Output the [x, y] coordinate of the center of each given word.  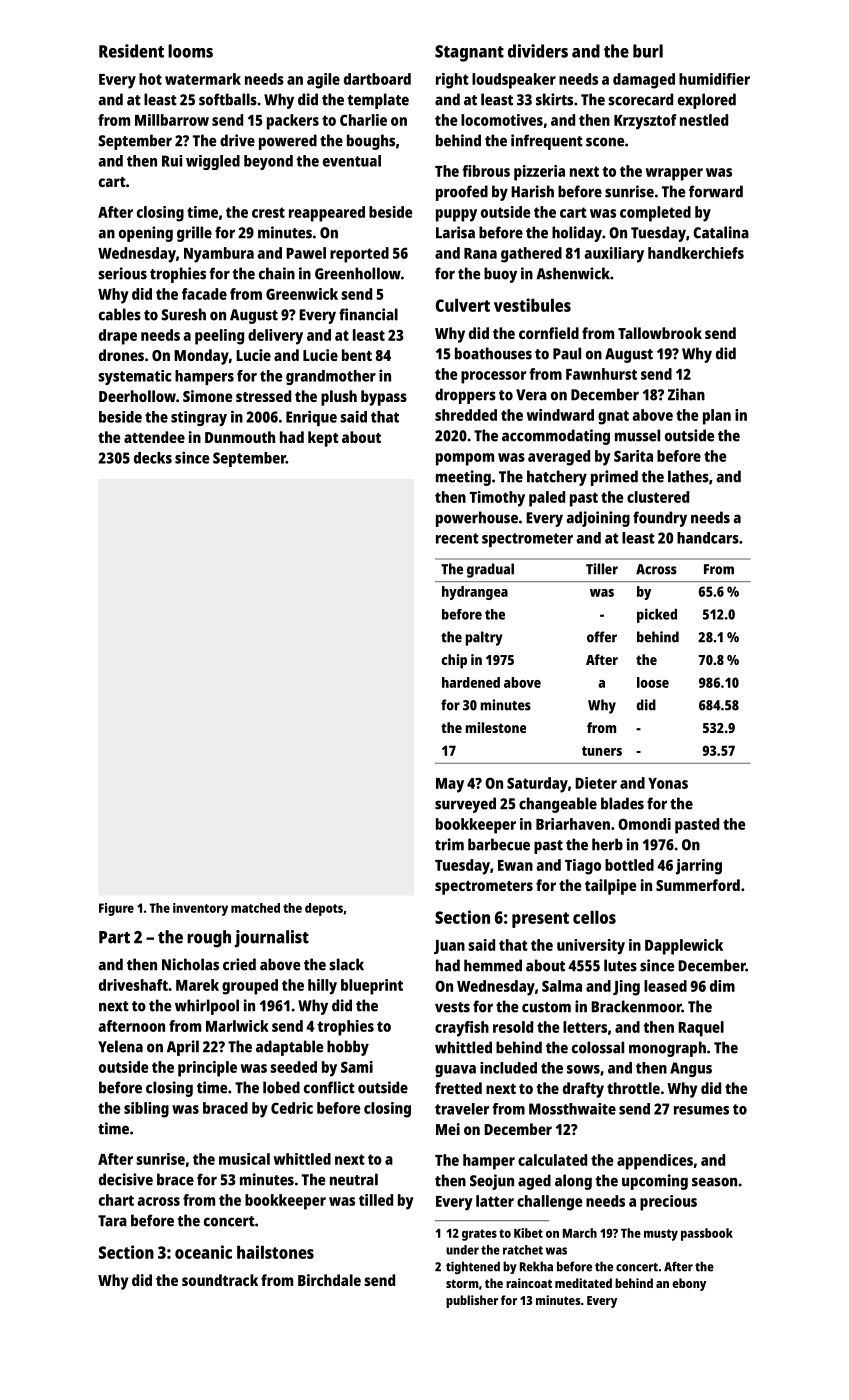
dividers [538, 51]
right [452, 81]
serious [122, 273]
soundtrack [220, 1280]
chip [454, 661]
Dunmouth [240, 437]
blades [622, 803]
